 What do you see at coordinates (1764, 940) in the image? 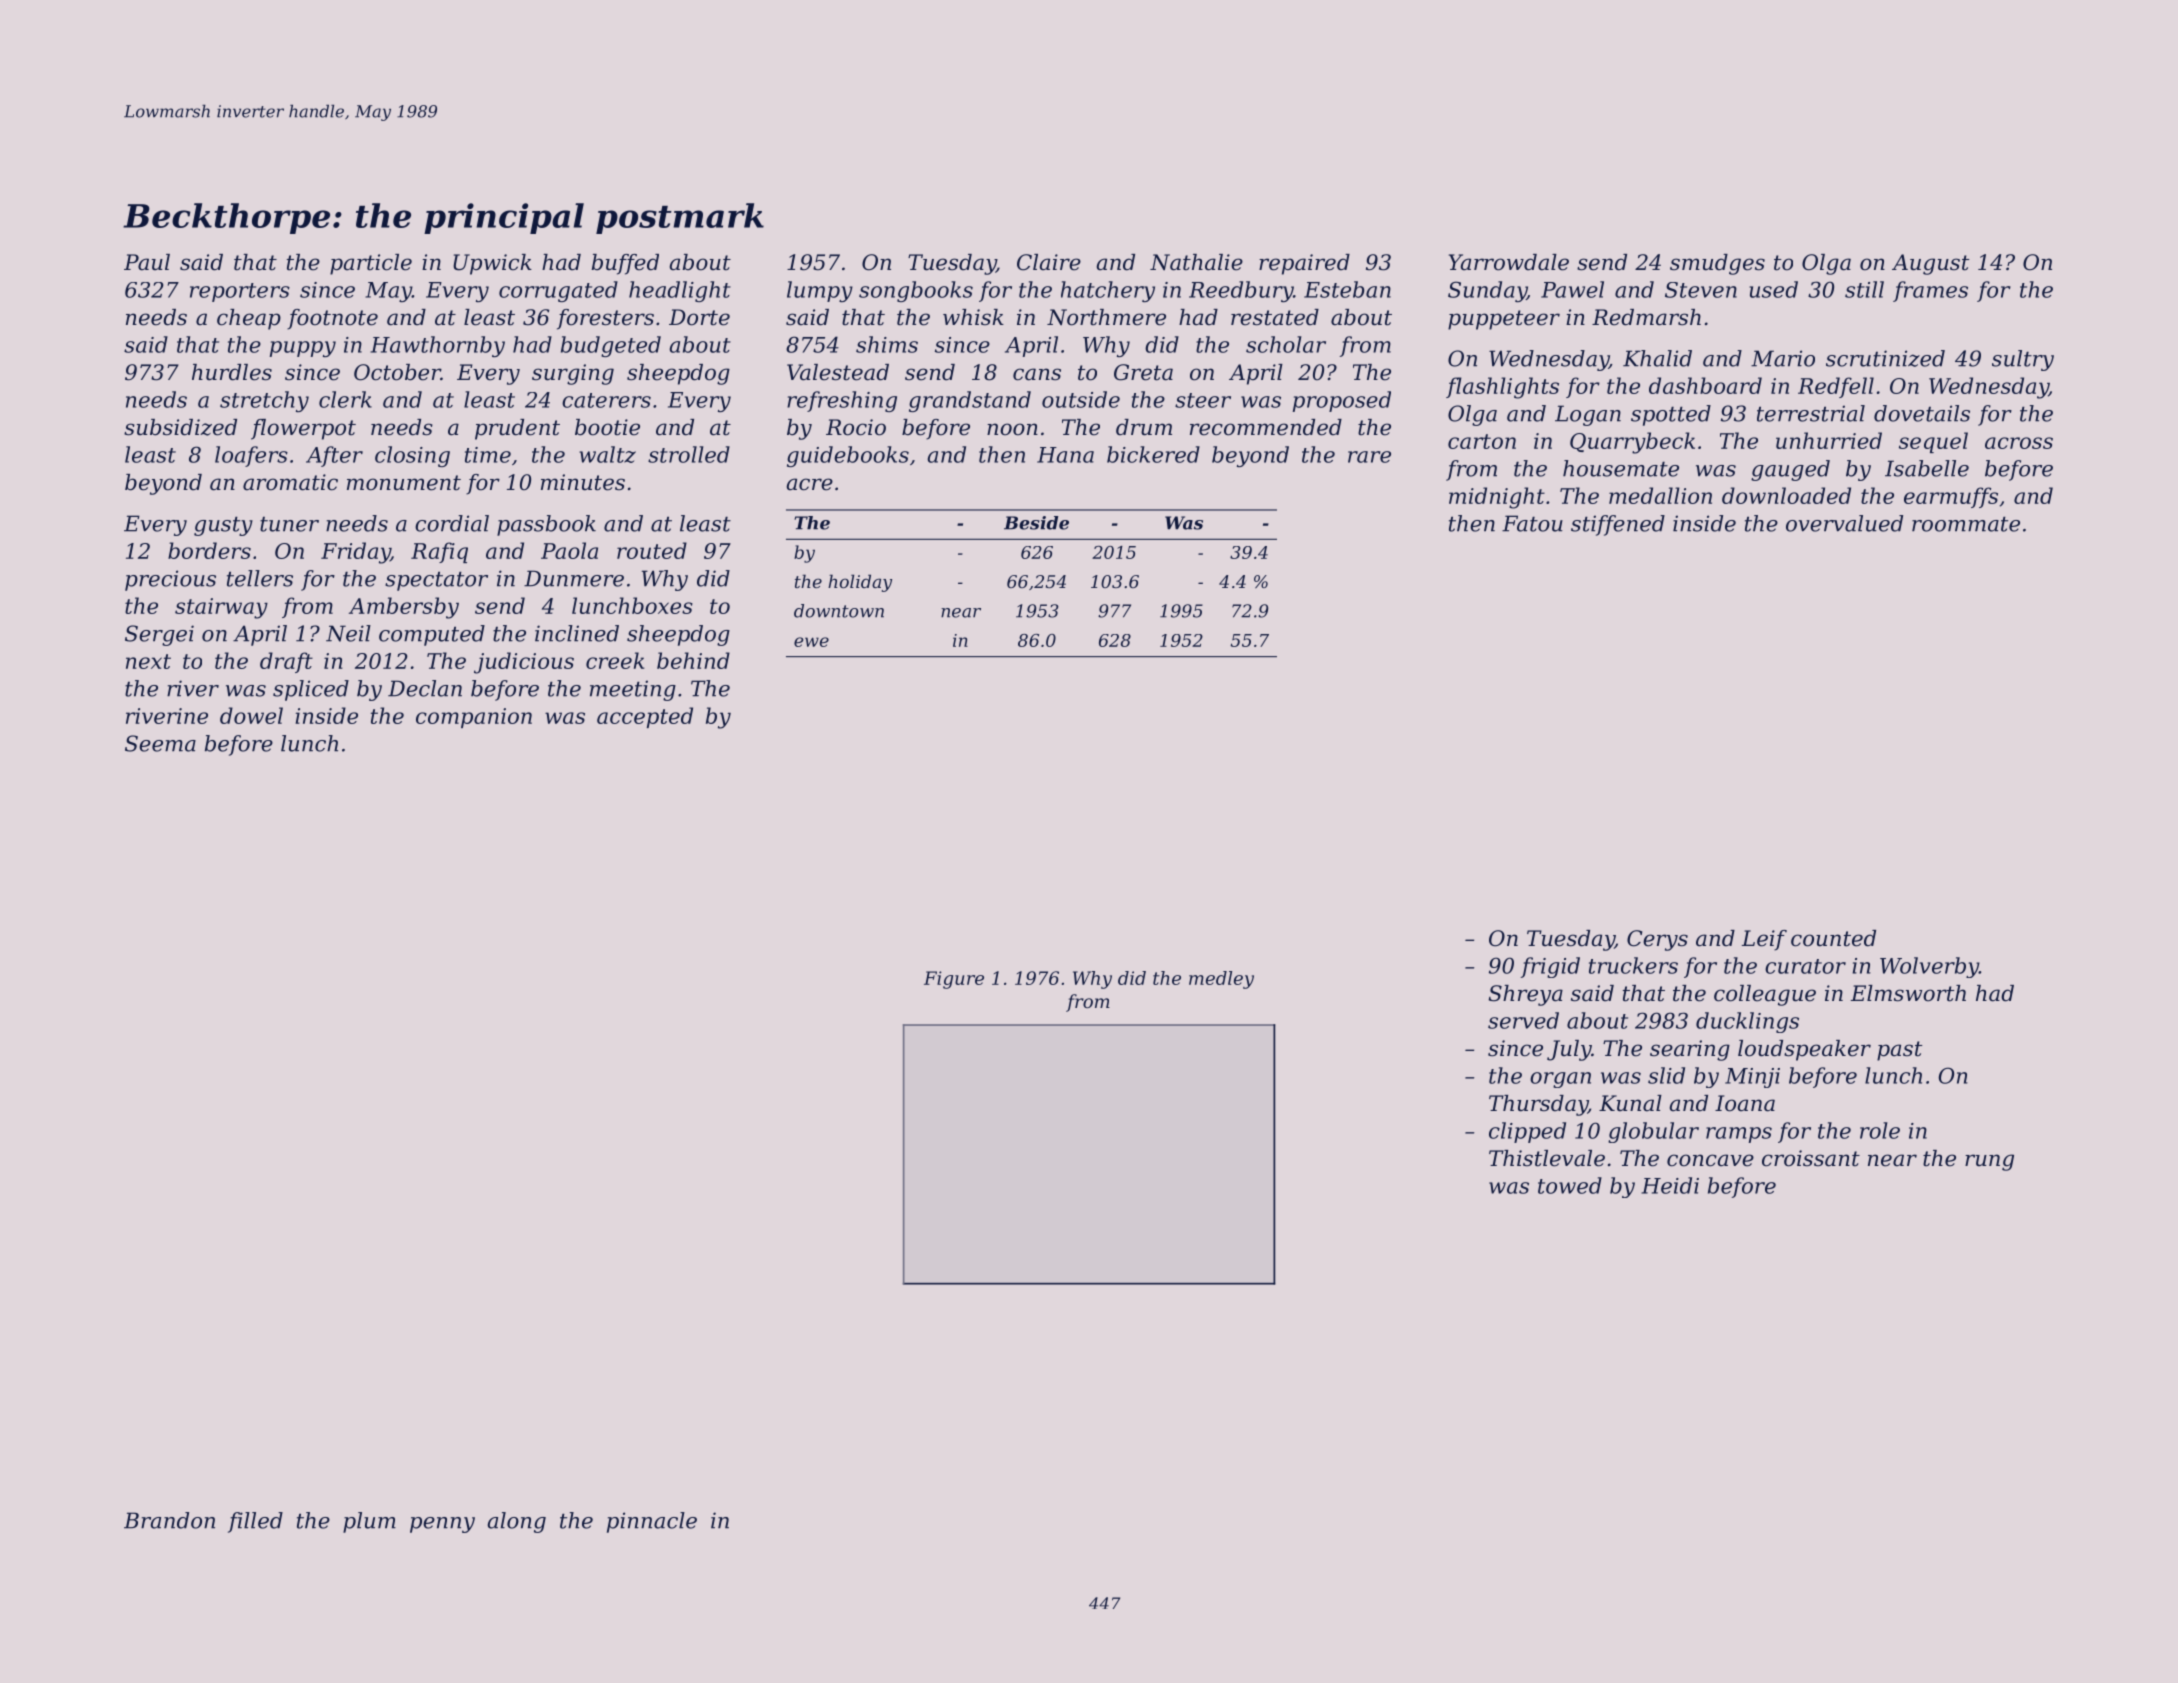
I see `Leif` at bounding box center [1764, 940].
